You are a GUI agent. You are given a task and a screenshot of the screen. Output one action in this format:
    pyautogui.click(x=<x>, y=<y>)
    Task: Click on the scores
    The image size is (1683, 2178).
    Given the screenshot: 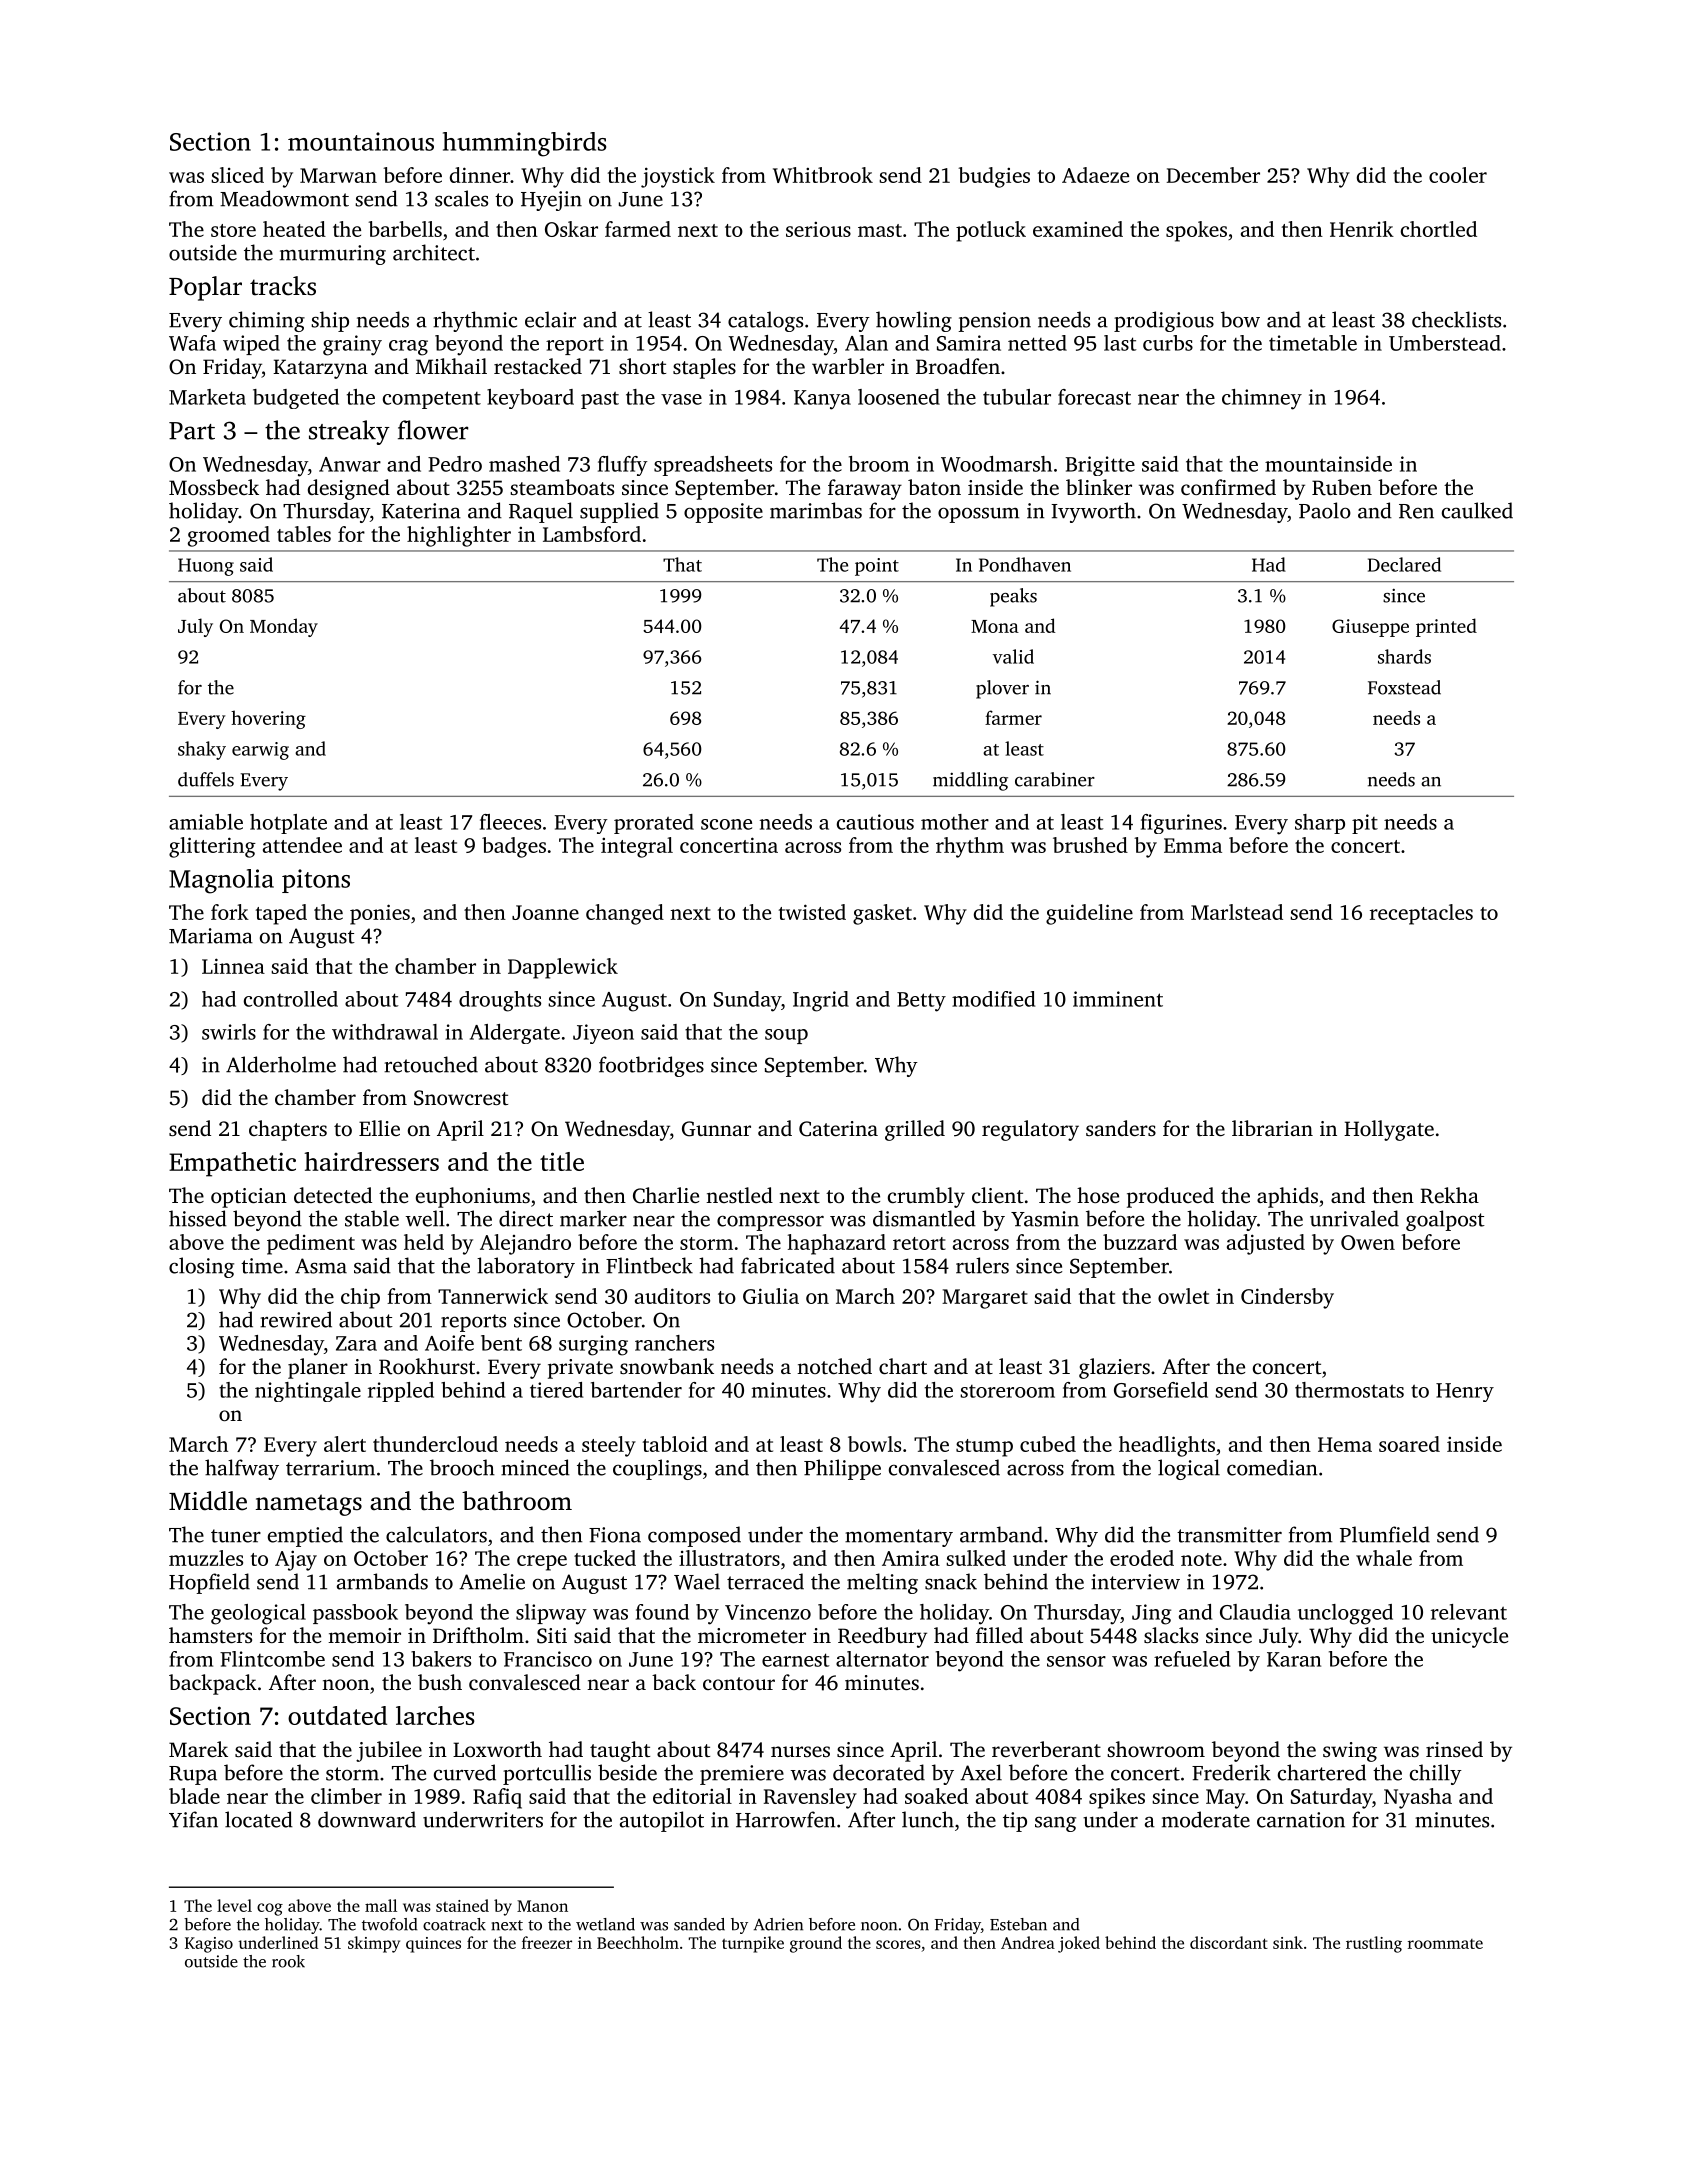 What is the action you would take?
    pyautogui.click(x=898, y=1944)
